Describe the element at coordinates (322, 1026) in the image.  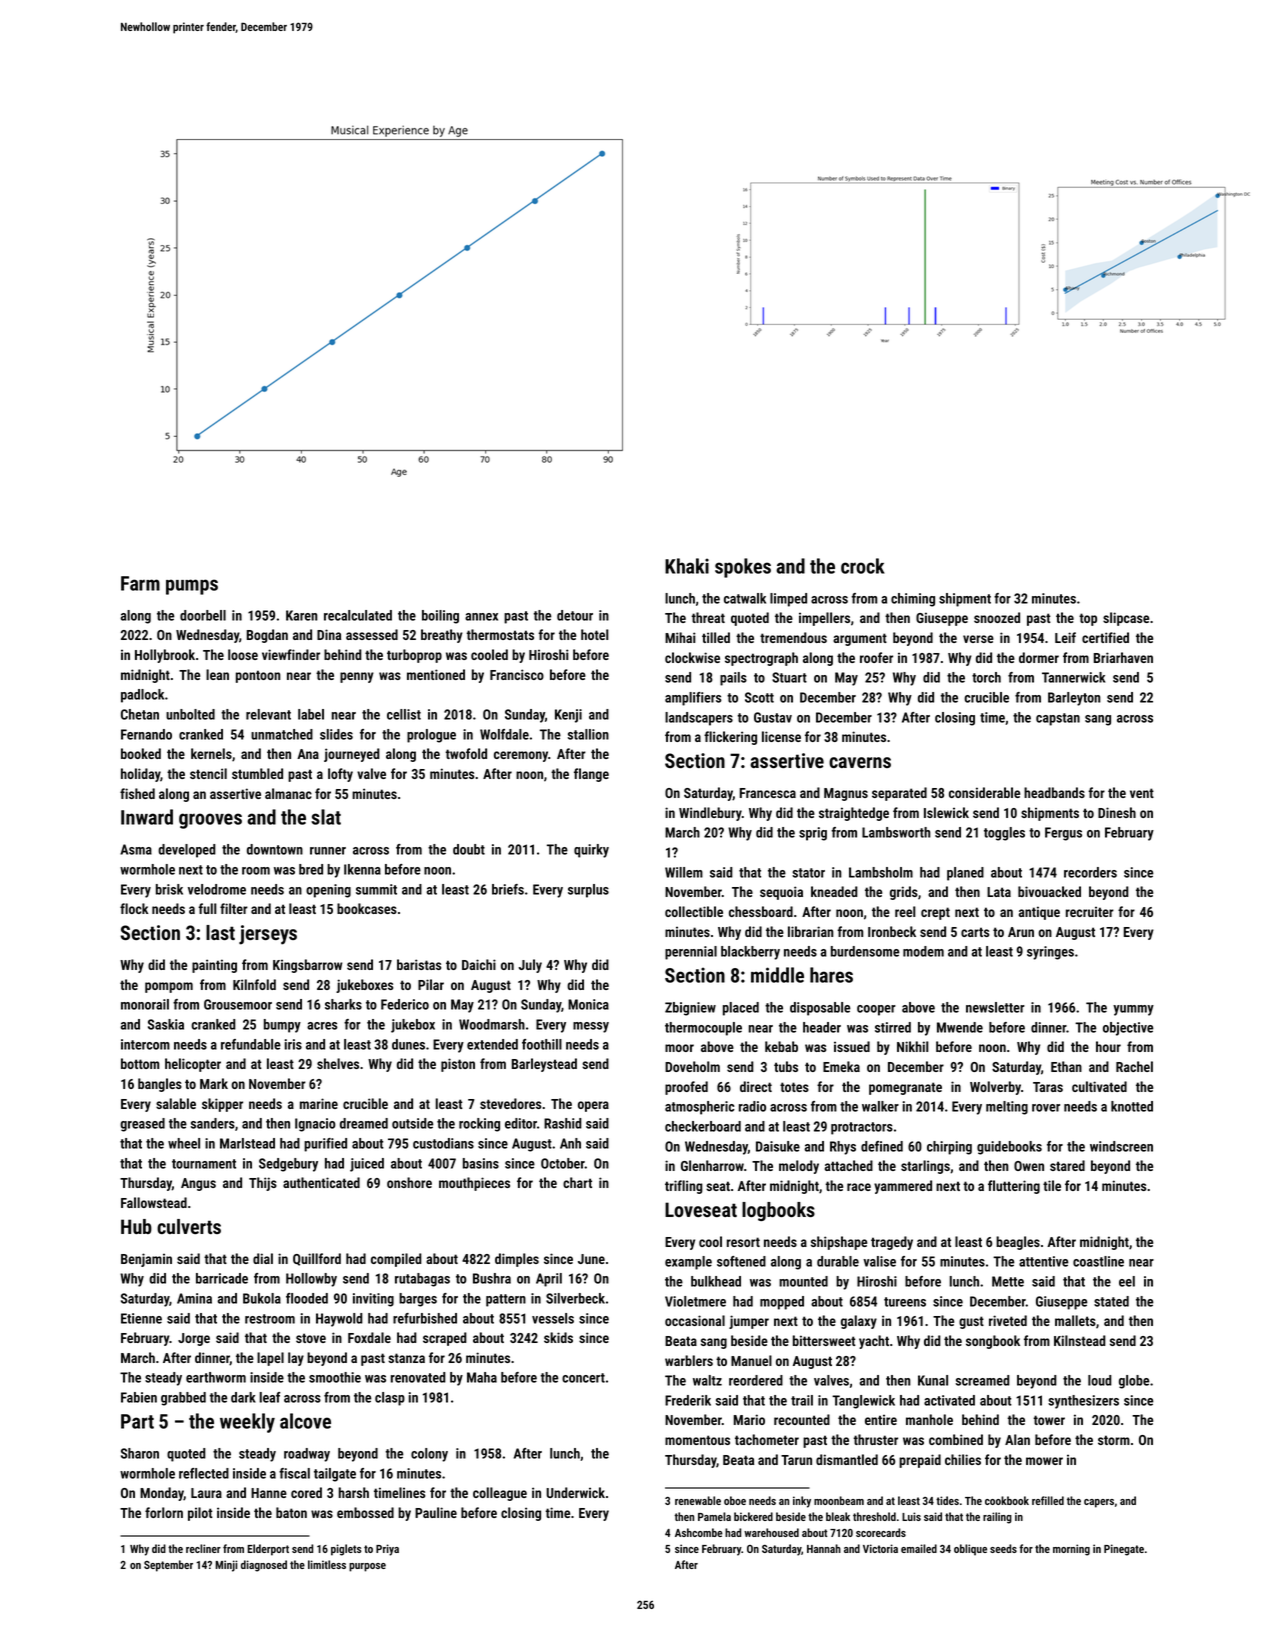
I see `acres` at that location.
